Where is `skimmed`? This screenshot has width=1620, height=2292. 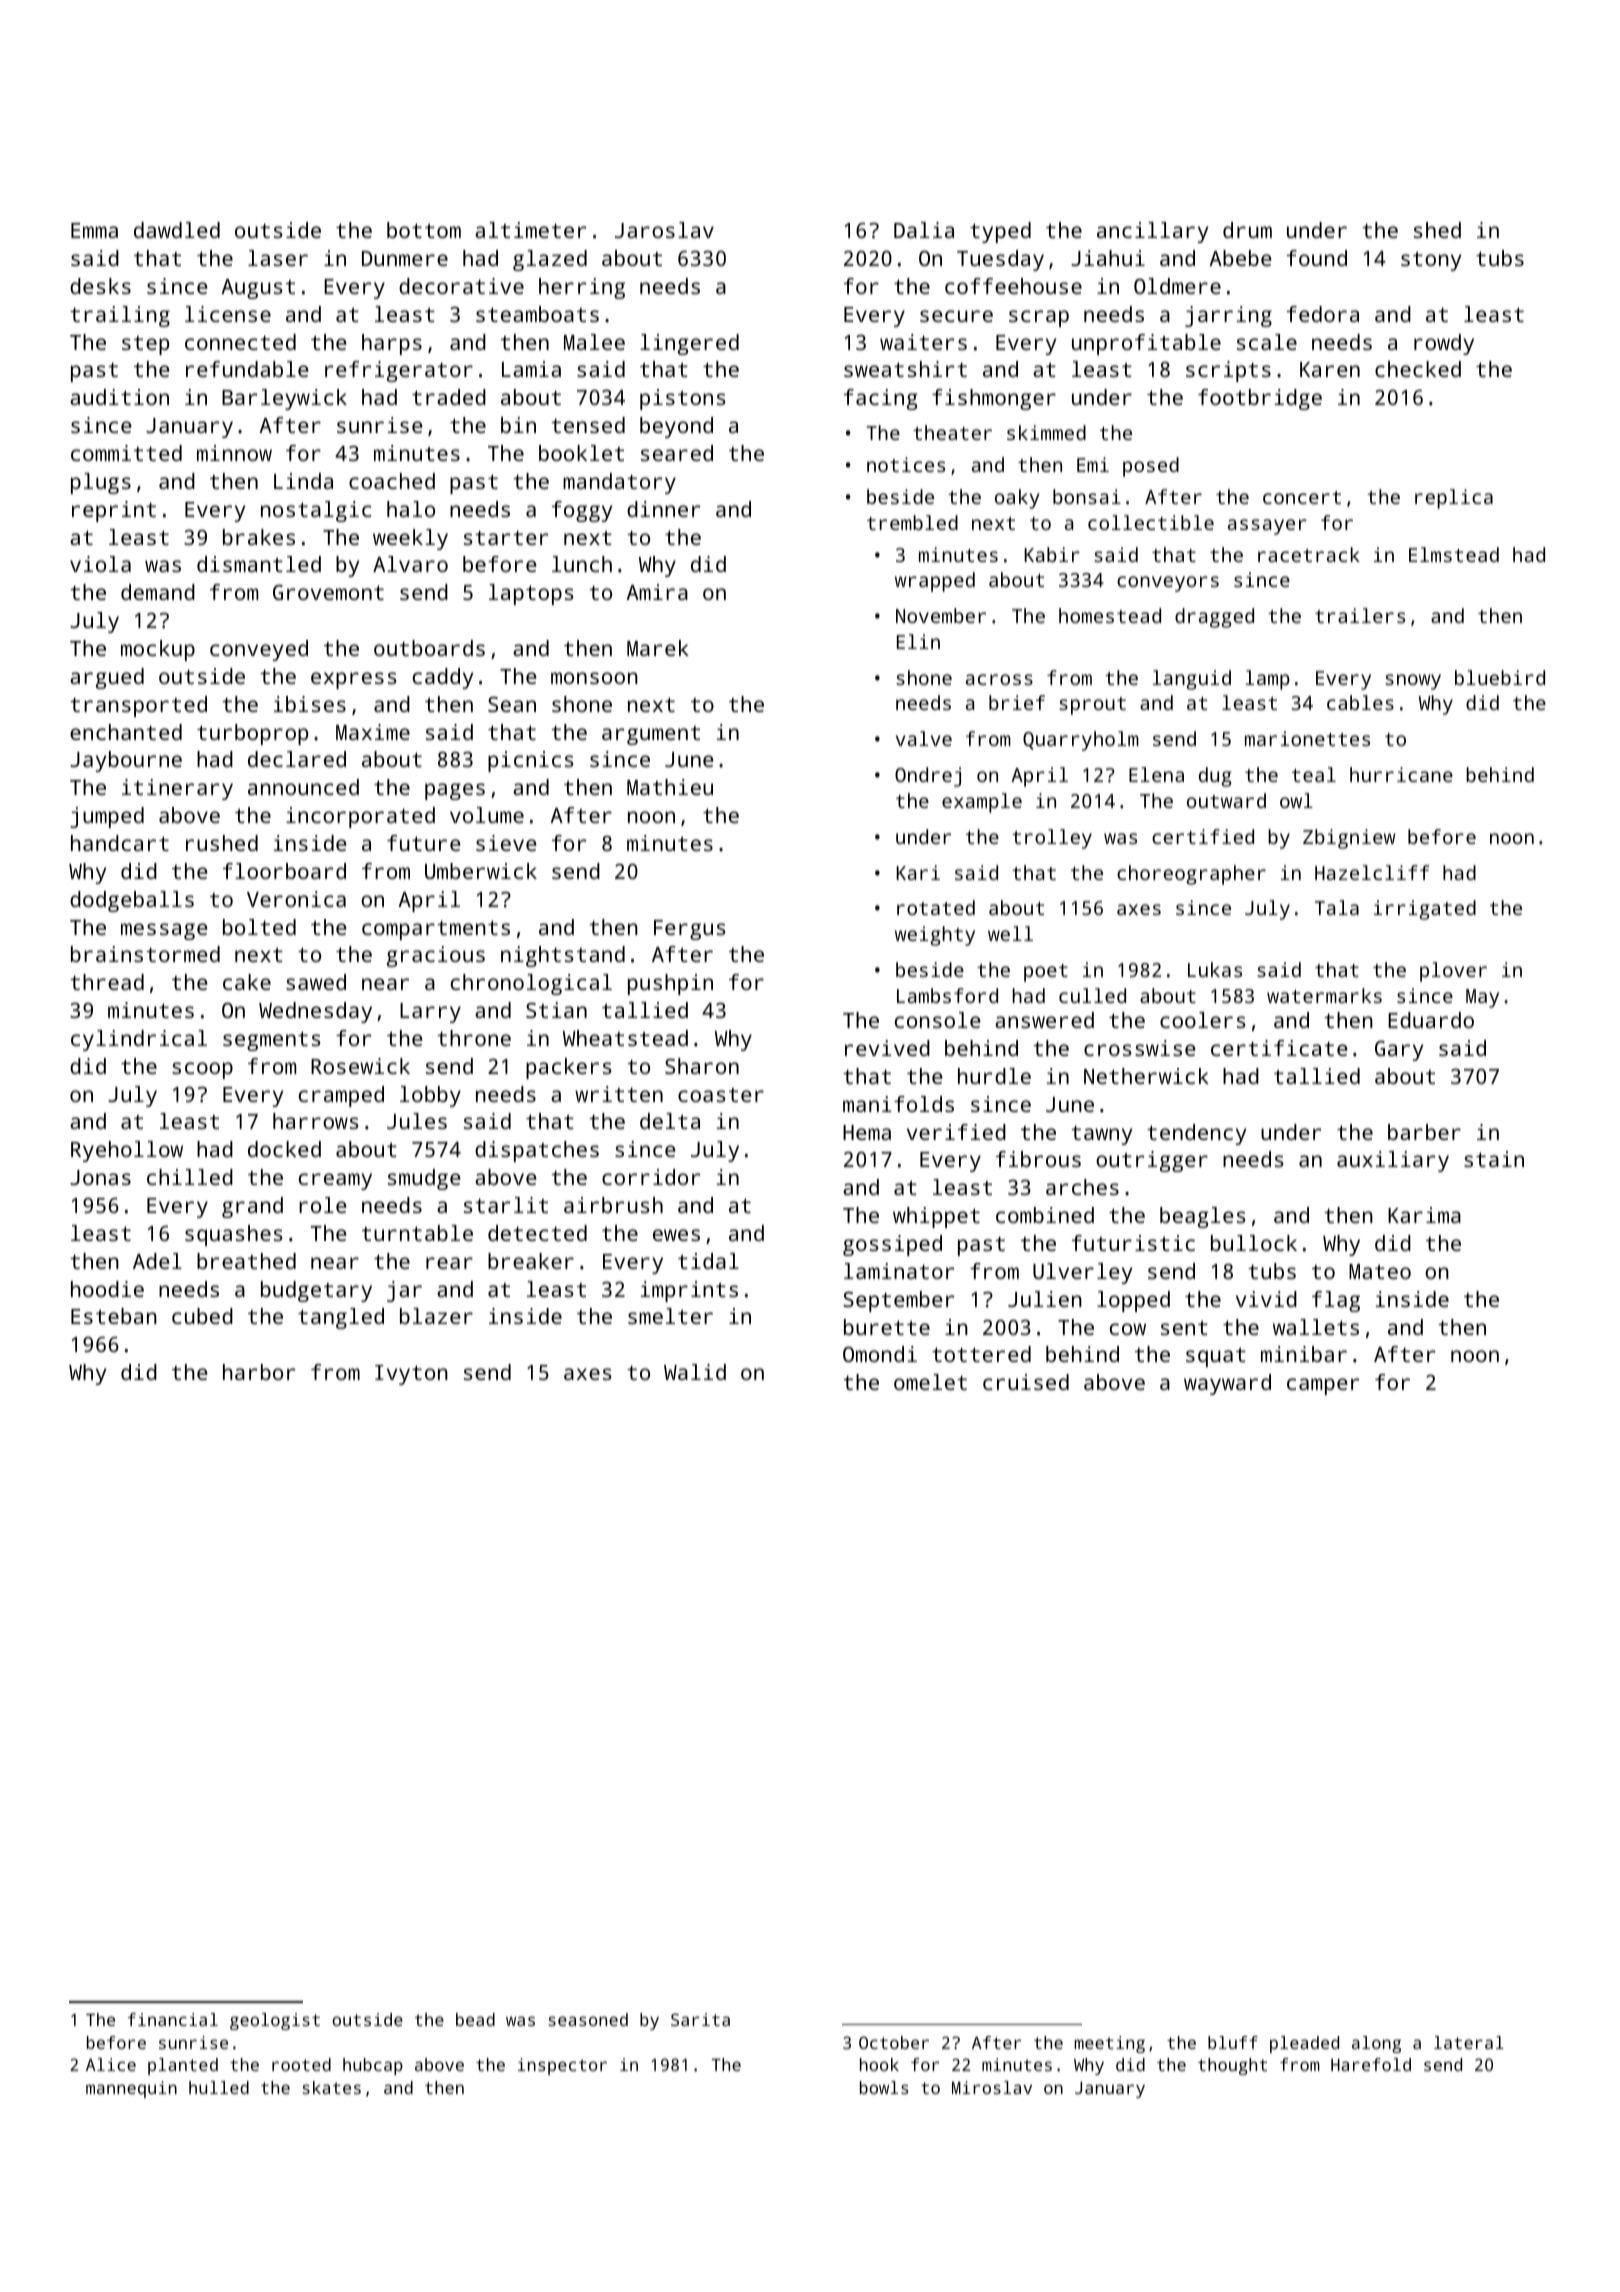 skimmed is located at coordinates (1046, 432).
